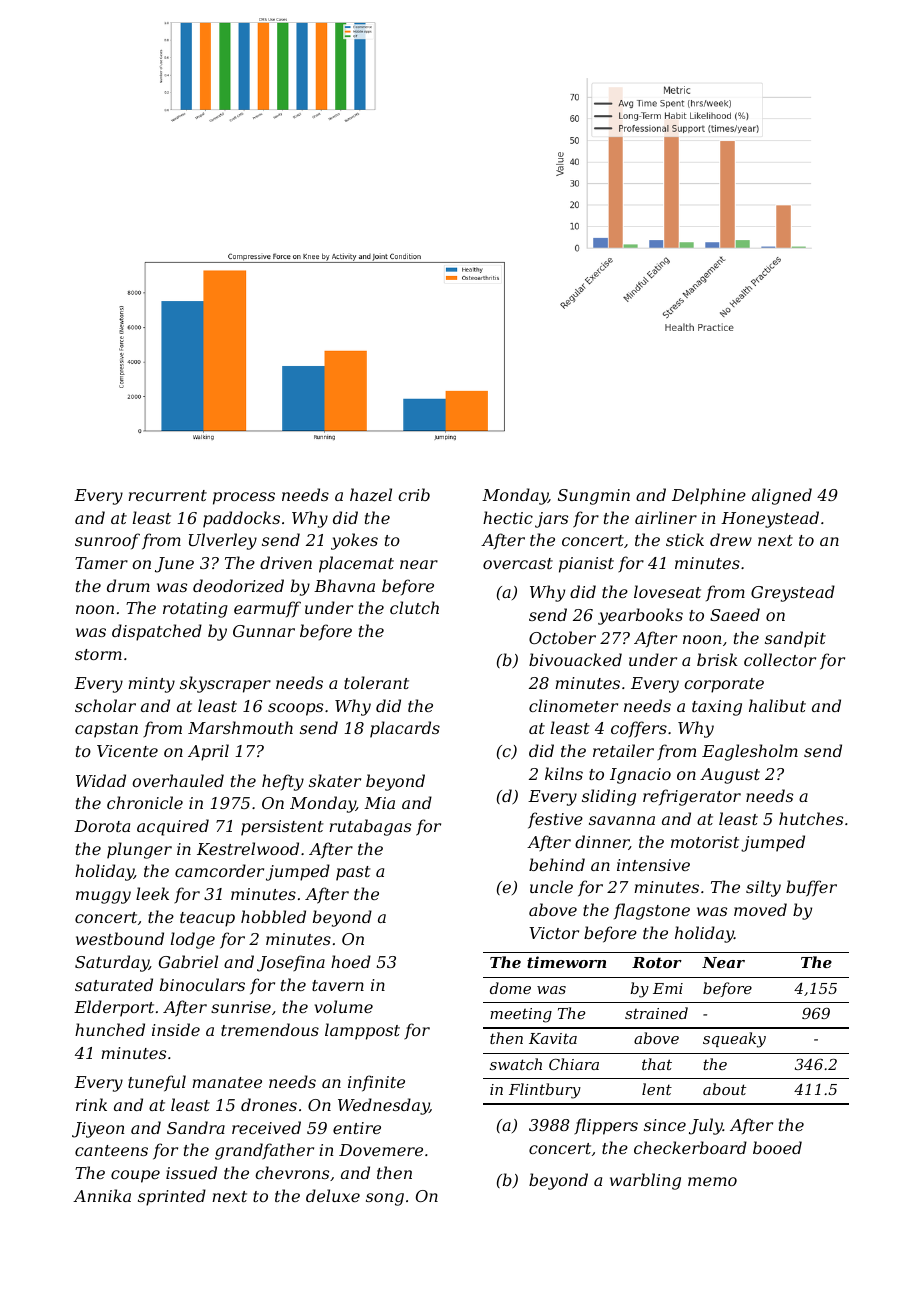 The height and width of the screenshot is (1308, 924). Describe the element at coordinates (227, 1082) in the screenshot. I see `manatee` at that location.
